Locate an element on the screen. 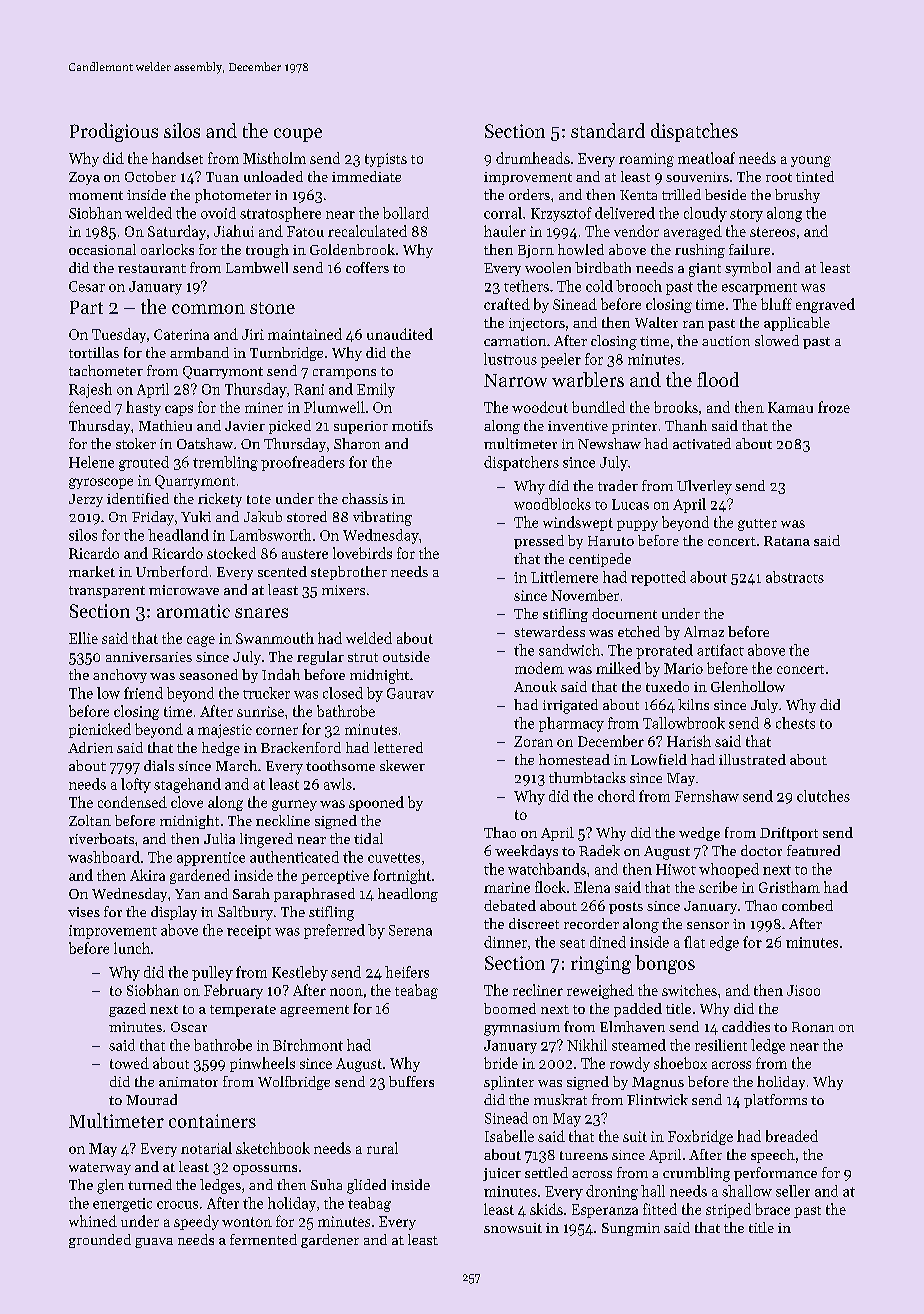  lovebirds is located at coordinates (362, 553).
